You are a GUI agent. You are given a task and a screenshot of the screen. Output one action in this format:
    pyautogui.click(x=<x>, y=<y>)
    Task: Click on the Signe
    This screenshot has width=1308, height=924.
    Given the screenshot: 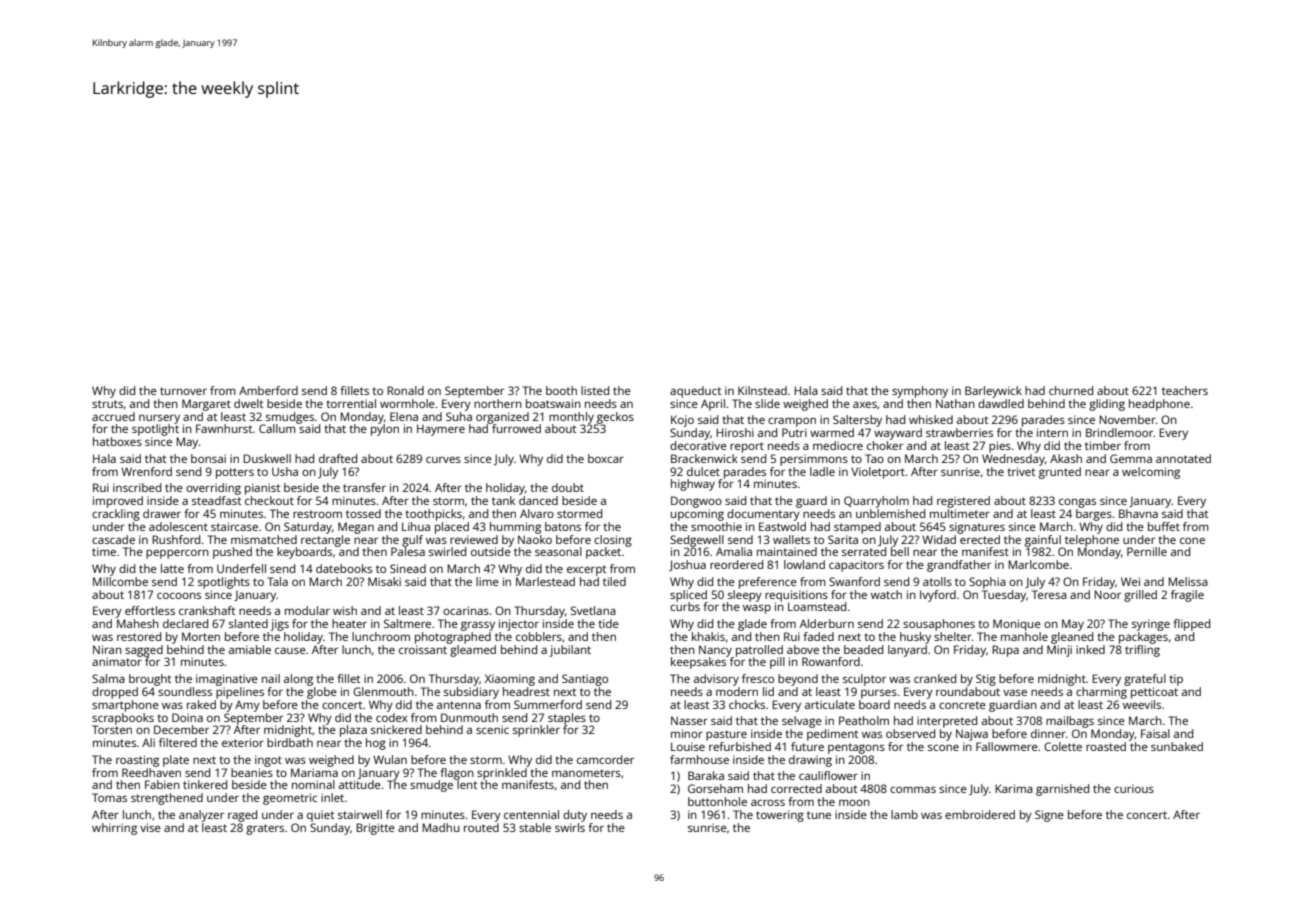 What is the action you would take?
    pyautogui.click(x=1049, y=816)
